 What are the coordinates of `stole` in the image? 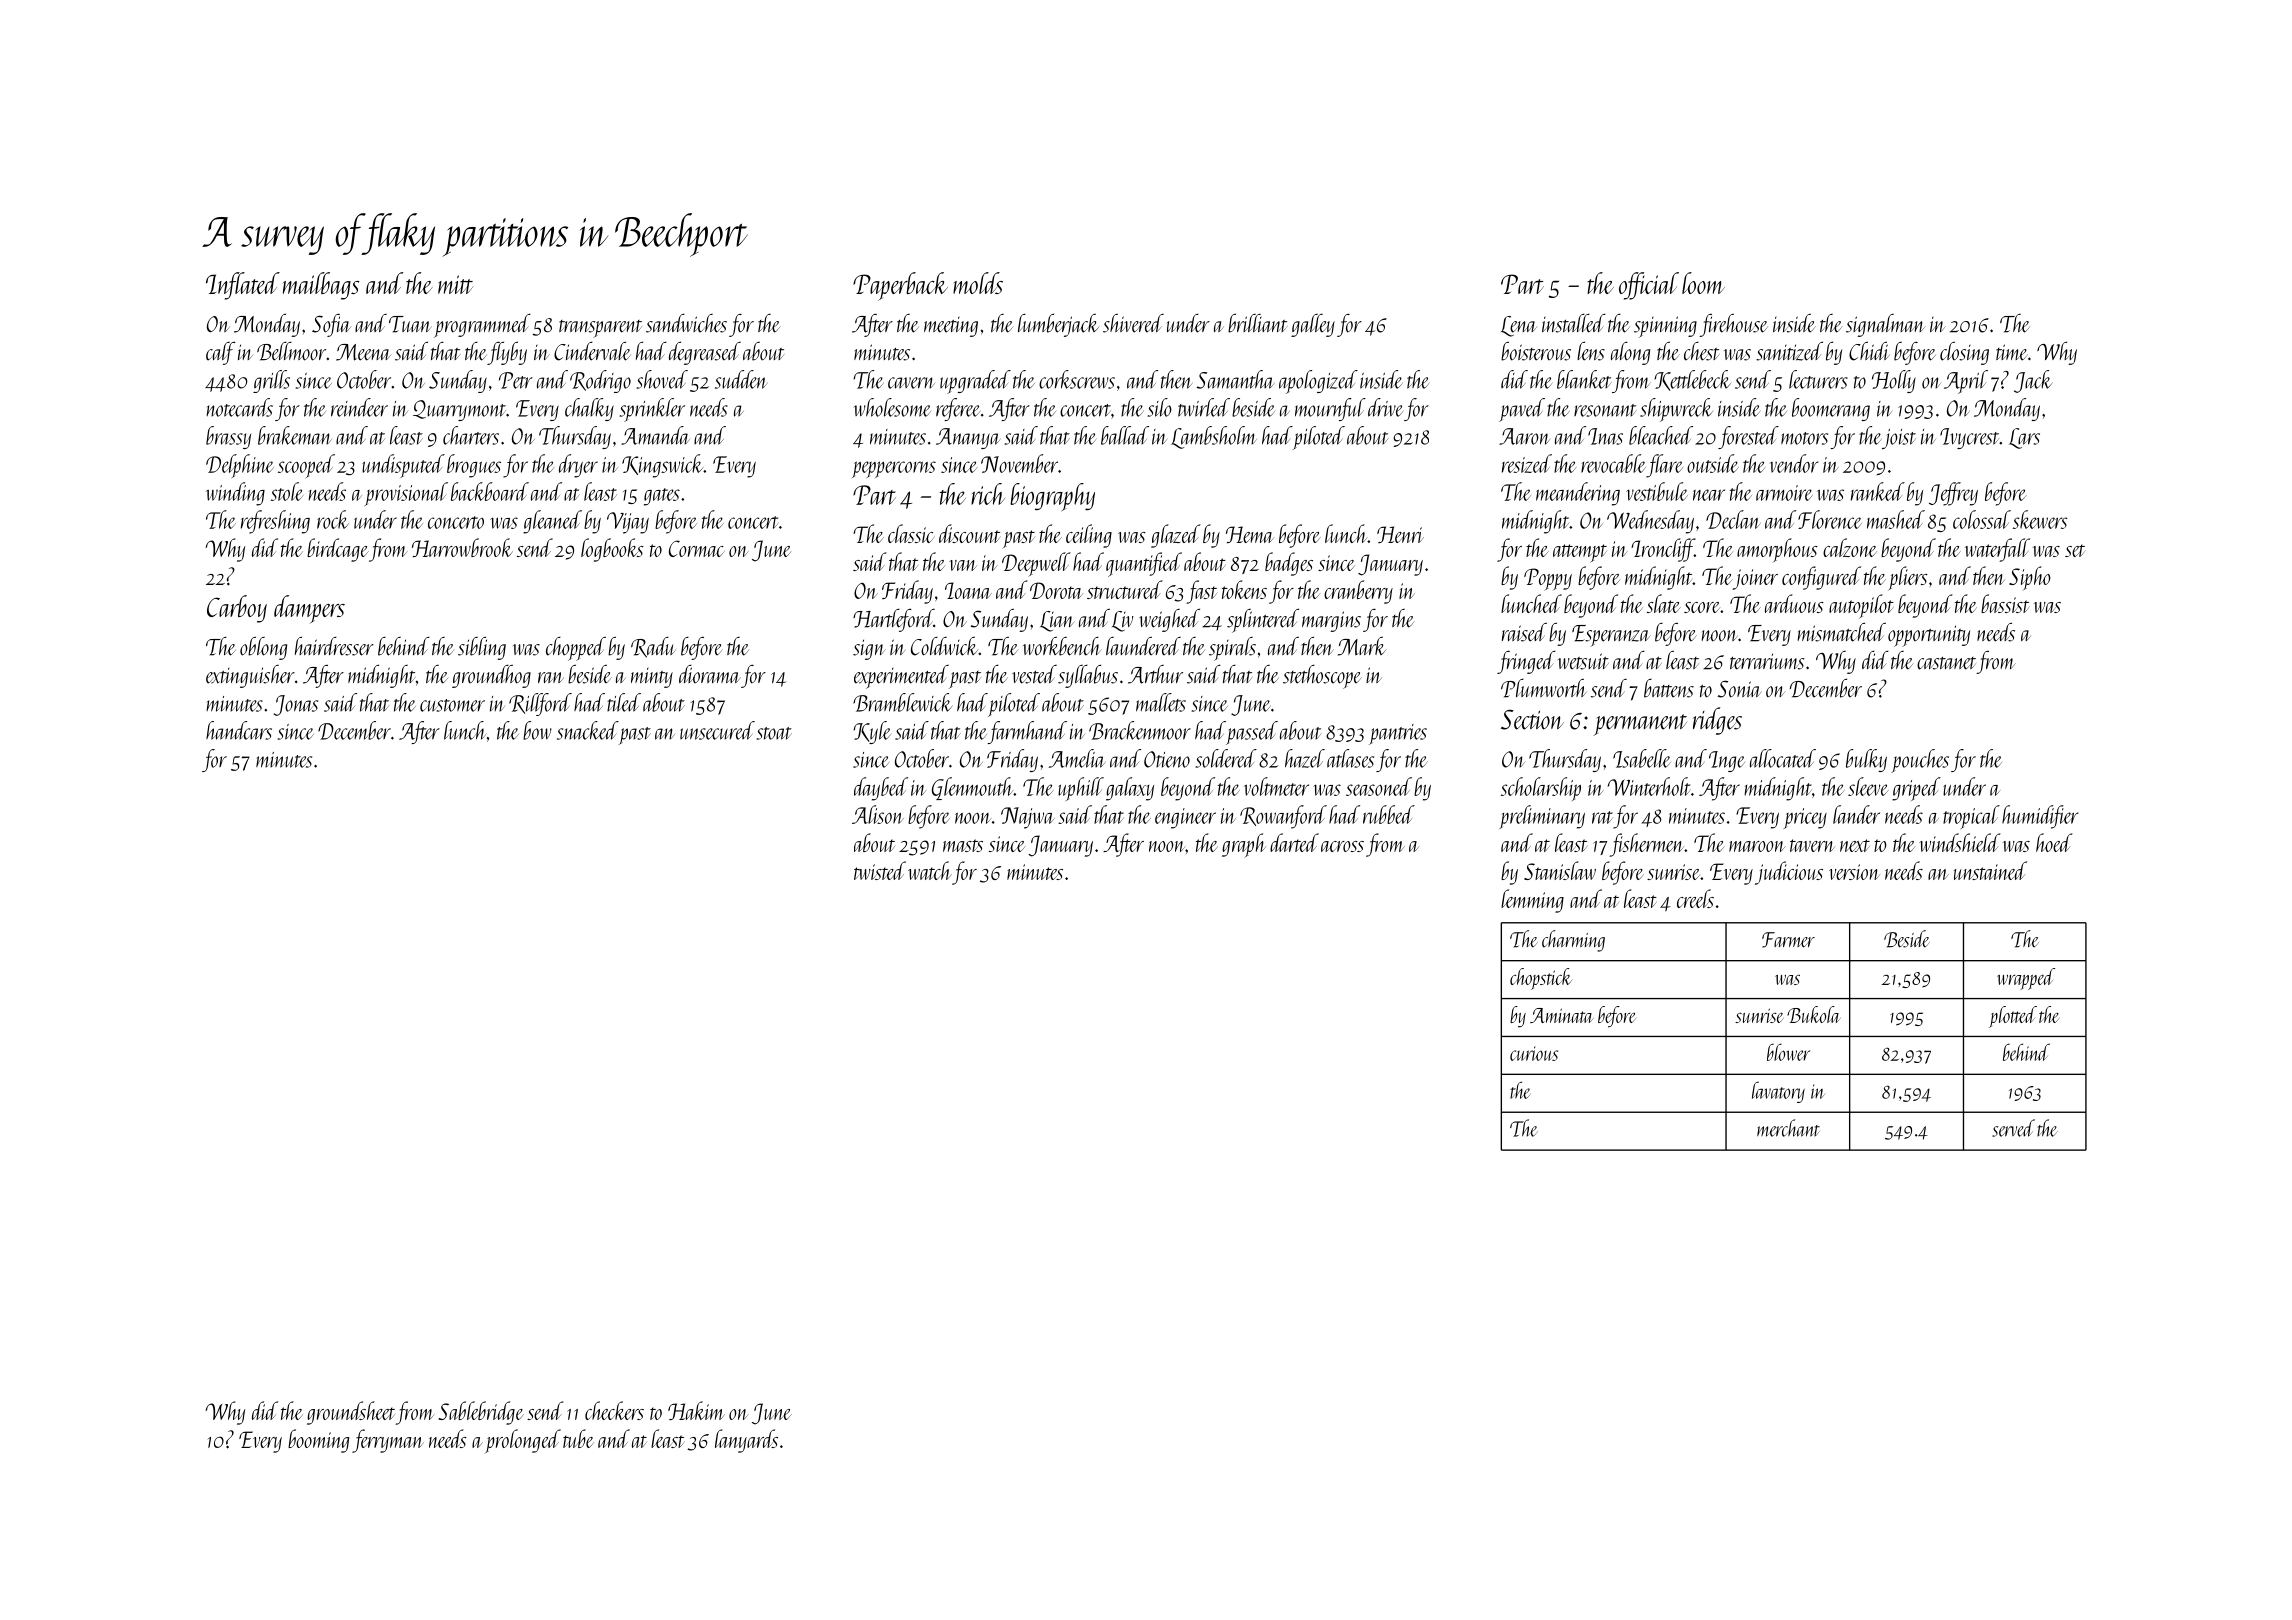 It's located at (287, 491).
